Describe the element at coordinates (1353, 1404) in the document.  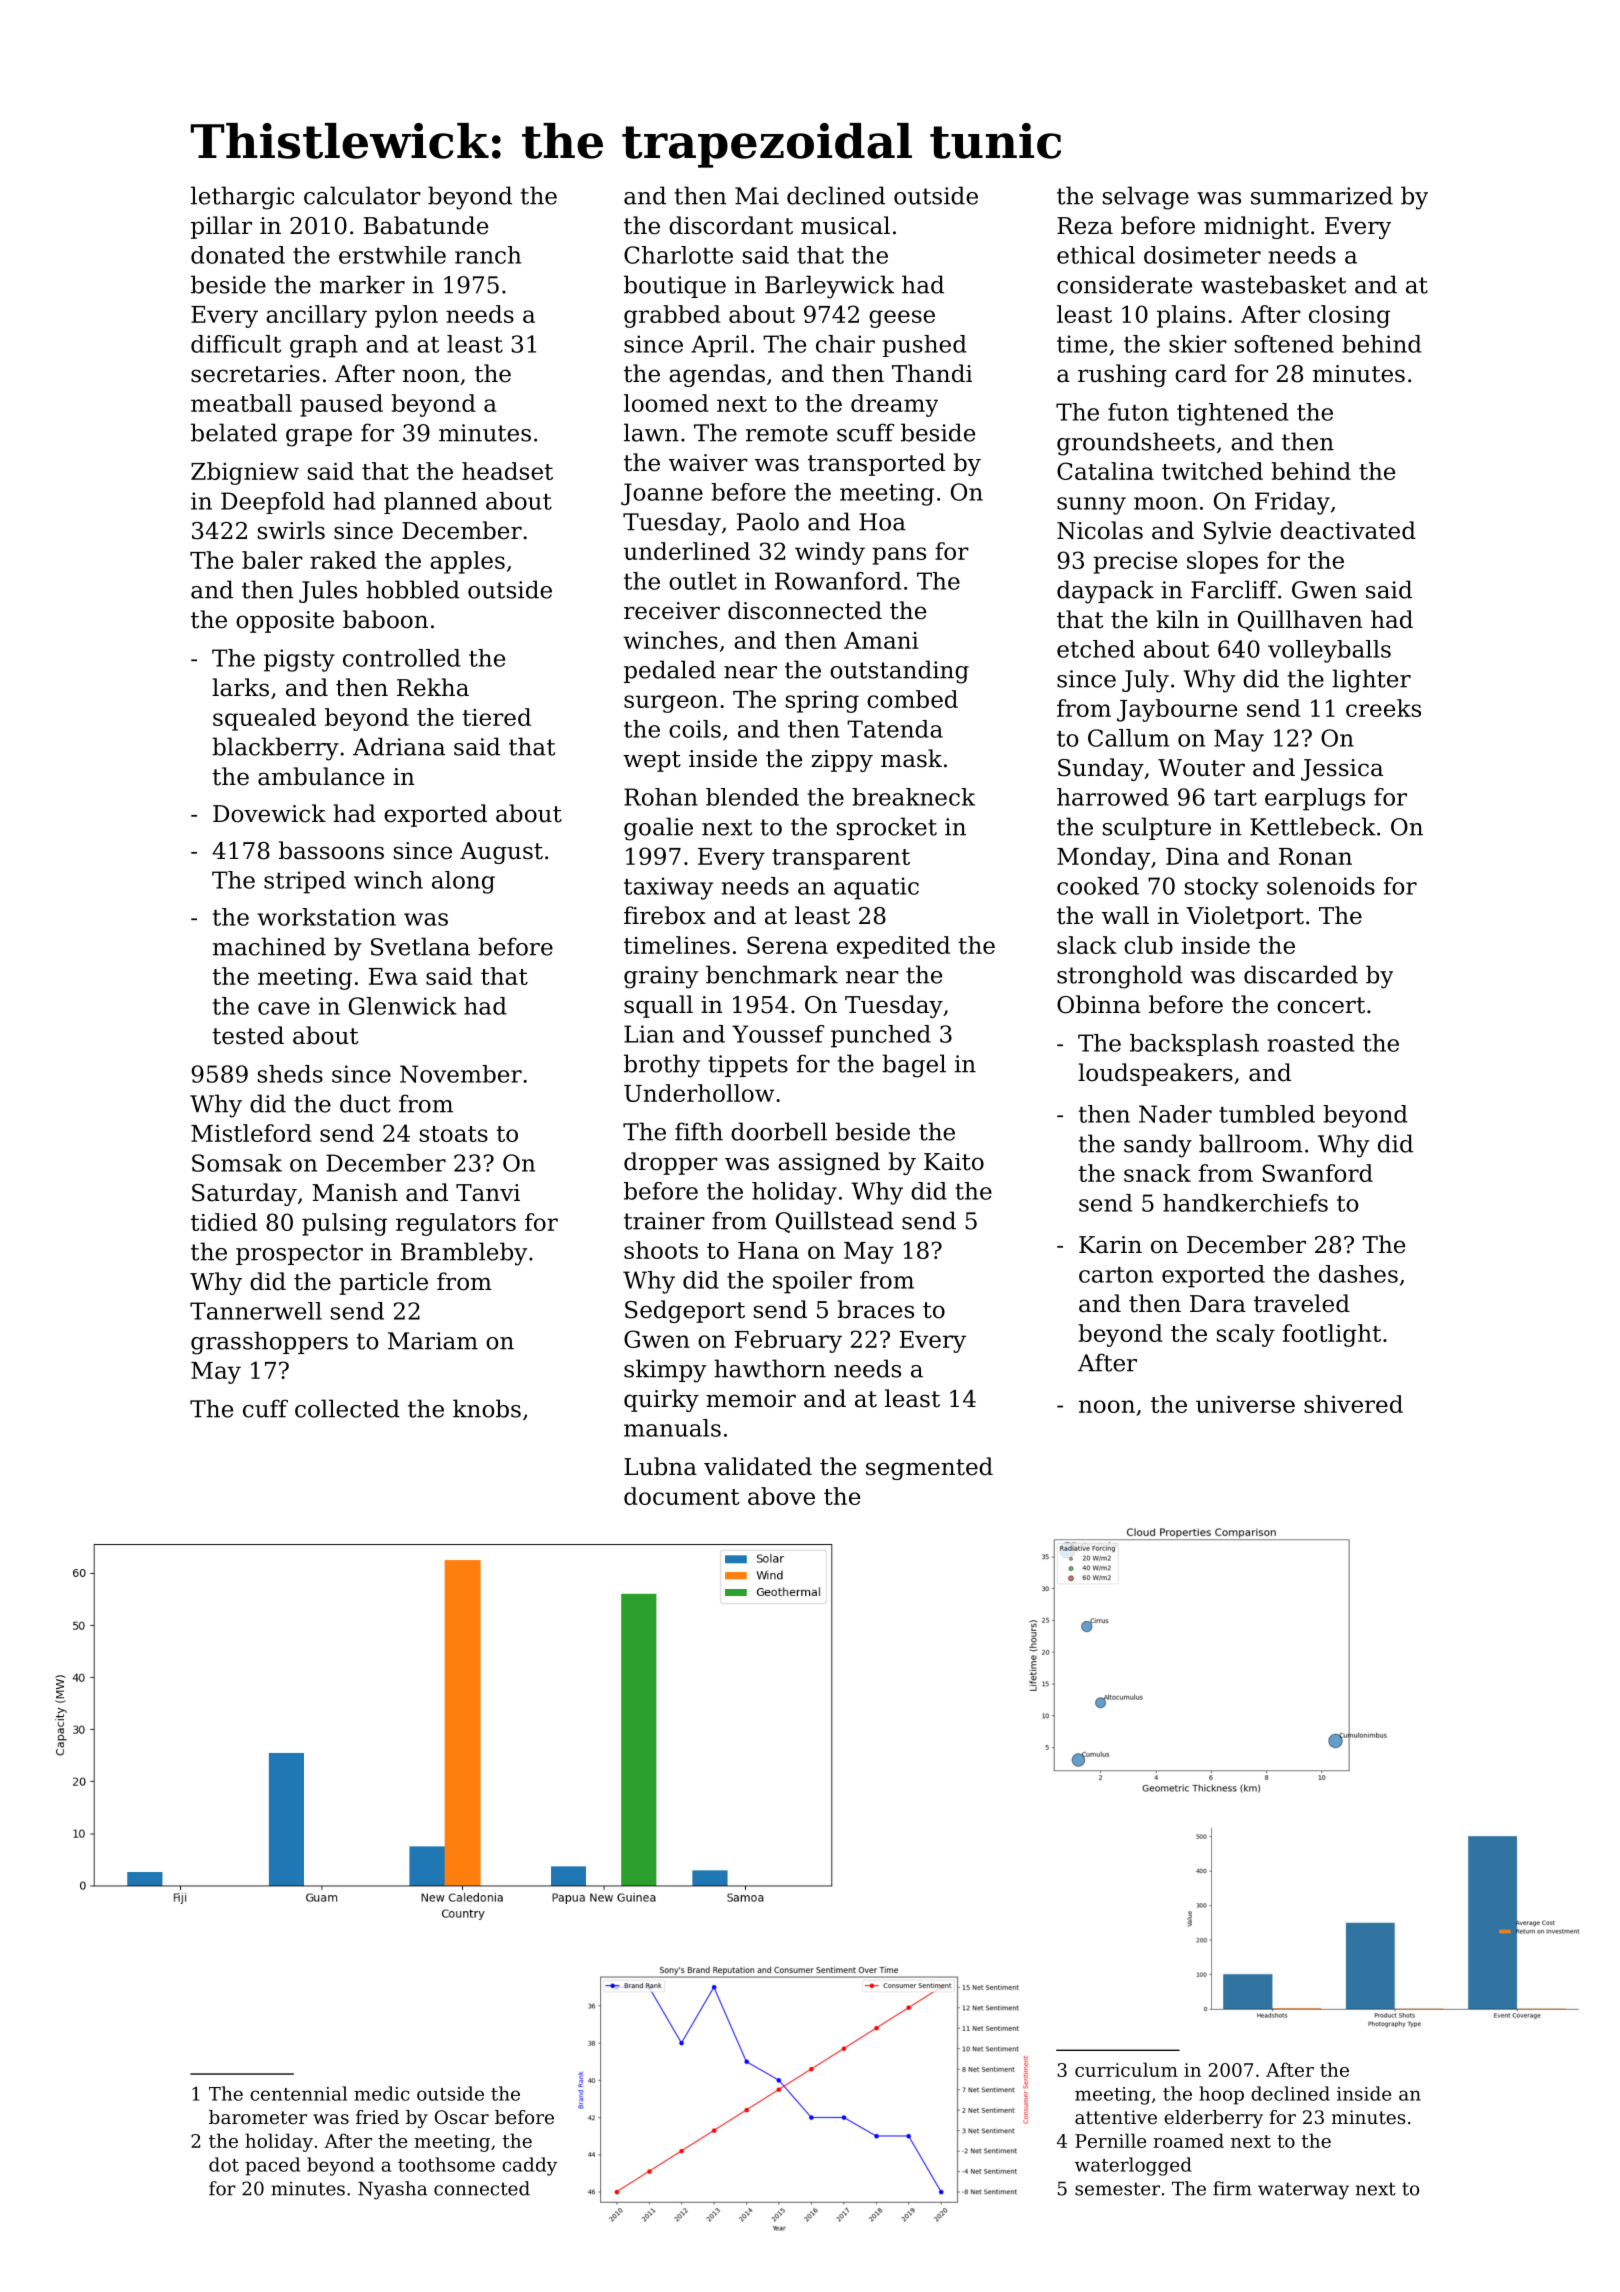
I see `shivered` at that location.
